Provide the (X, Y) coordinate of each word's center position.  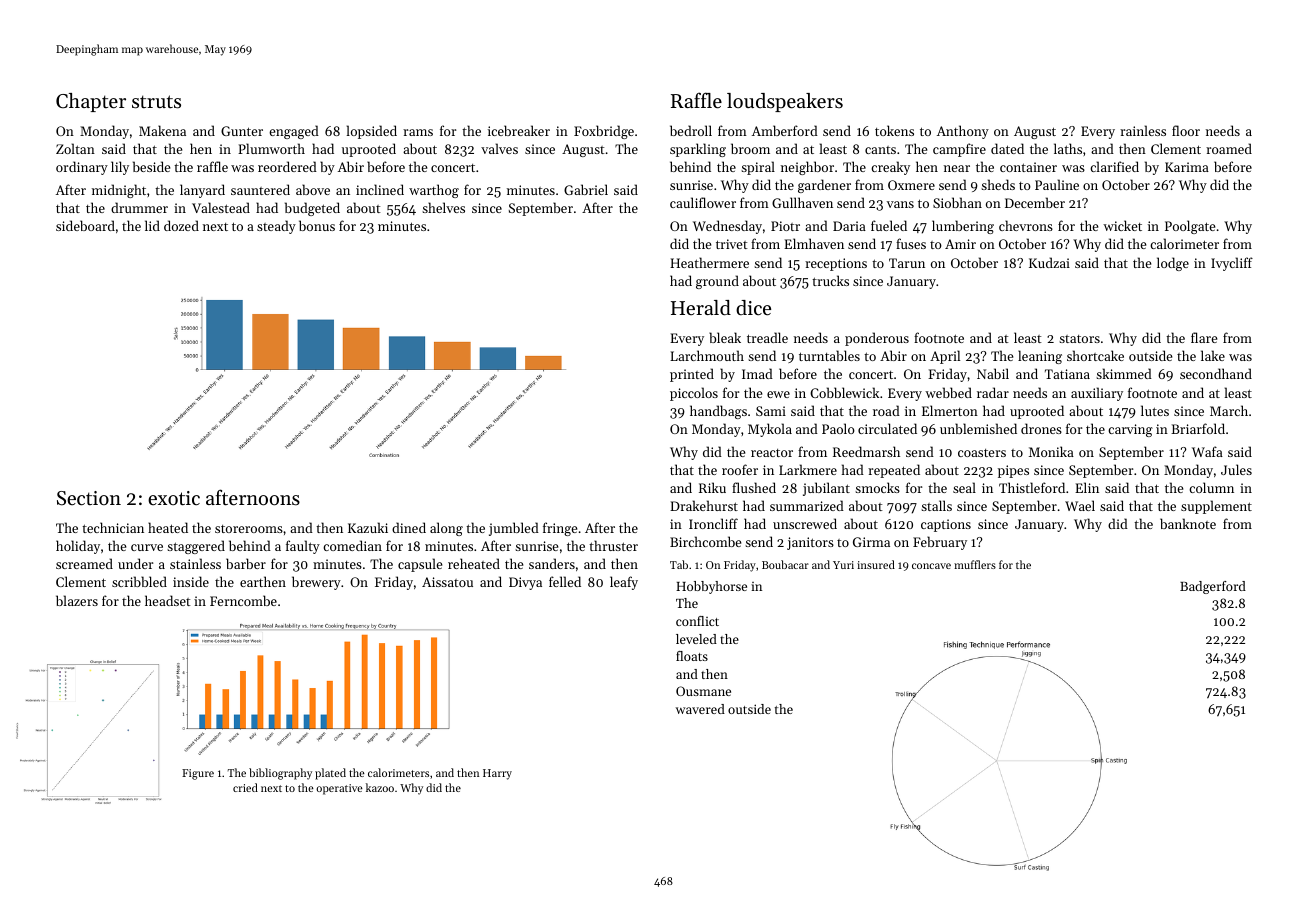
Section (89, 498)
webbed (948, 392)
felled (565, 581)
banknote (1188, 523)
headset (168, 600)
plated (330, 774)
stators (1079, 339)
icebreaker (519, 130)
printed (692, 375)
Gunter (242, 131)
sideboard (85, 225)
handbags (718, 412)
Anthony (963, 132)
